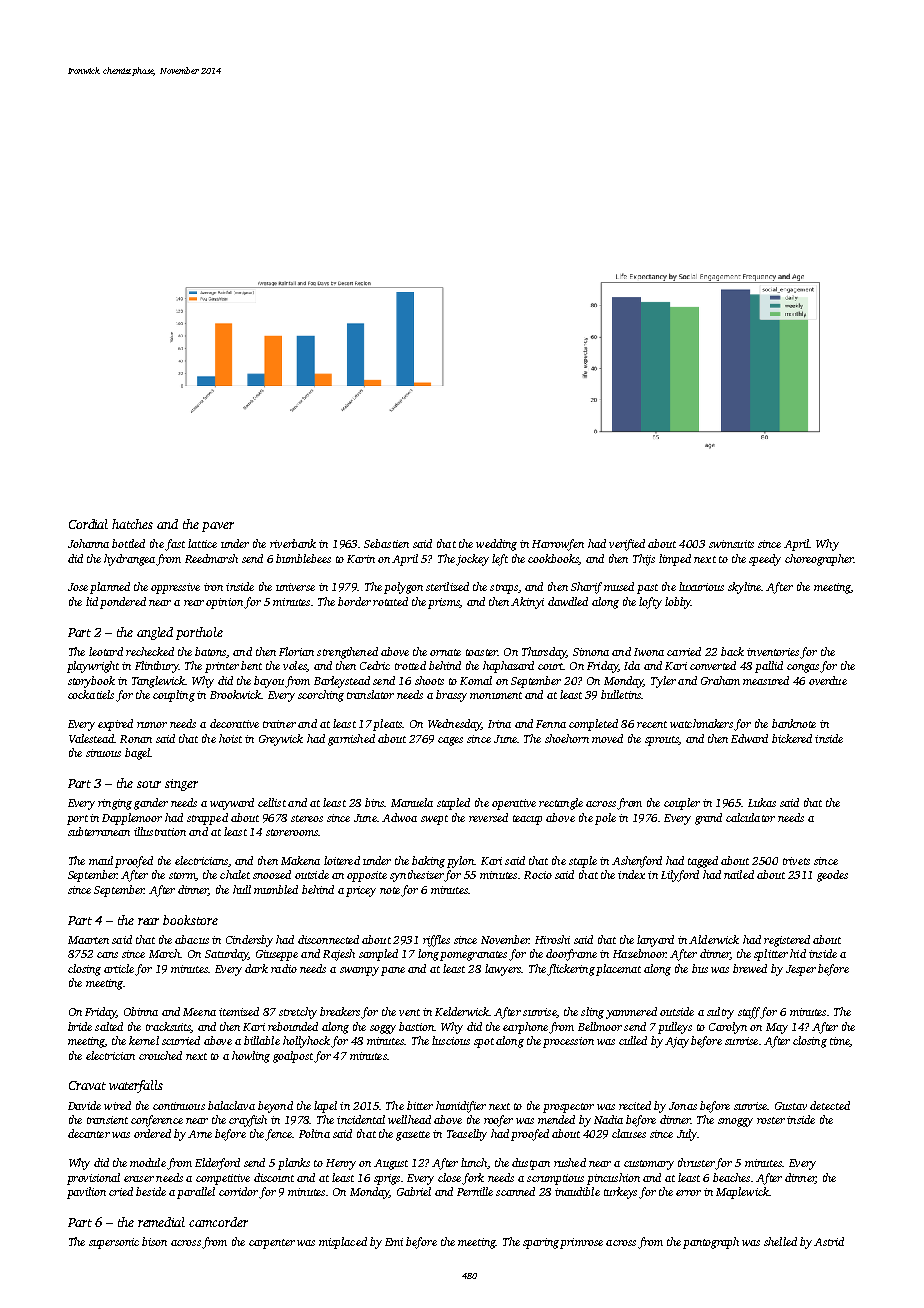 This image has height=1308, width=924. Describe the element at coordinates (306, 1042) in the image. I see `hollyhock` at that location.
